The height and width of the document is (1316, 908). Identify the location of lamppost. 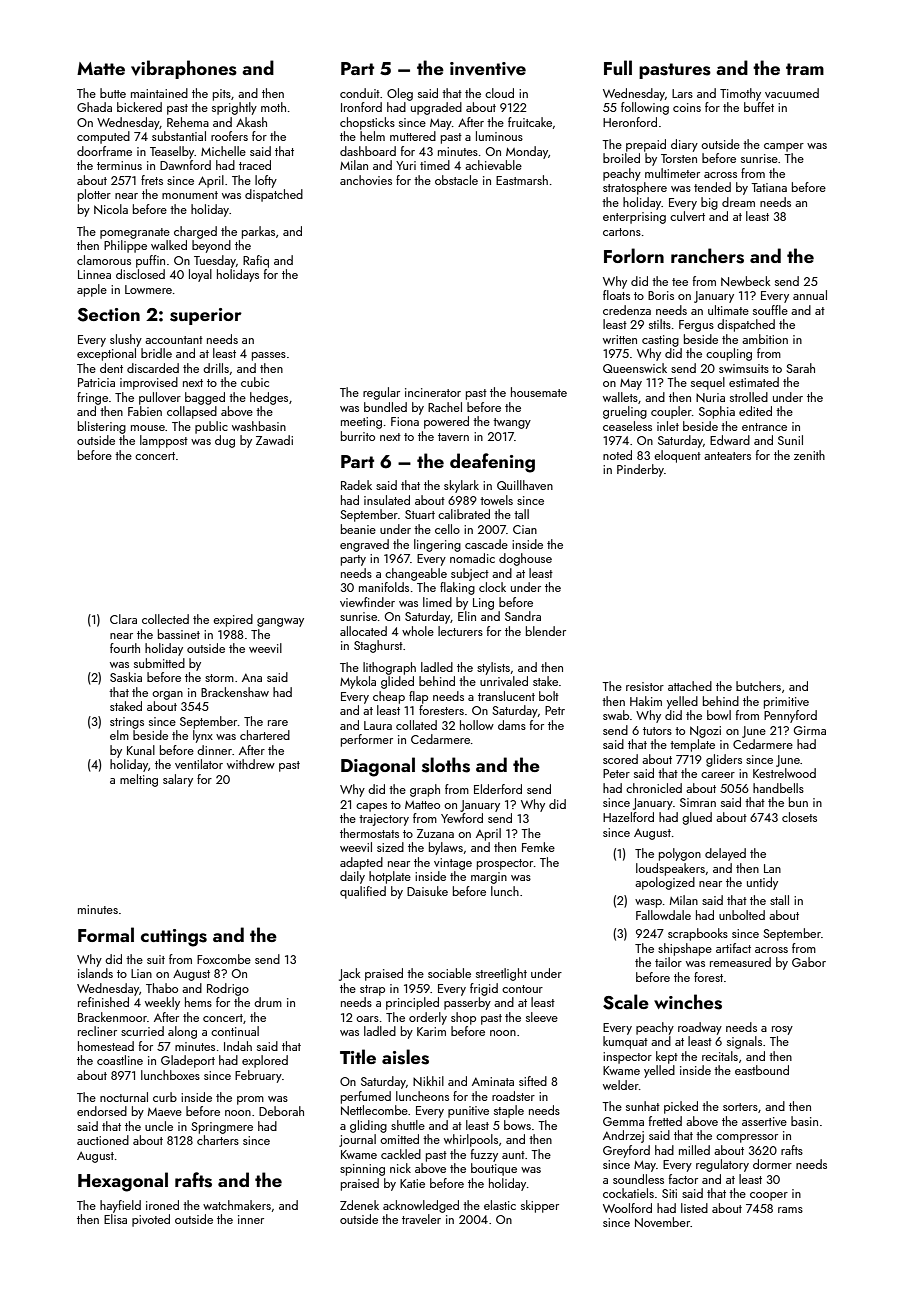
(164, 441).
